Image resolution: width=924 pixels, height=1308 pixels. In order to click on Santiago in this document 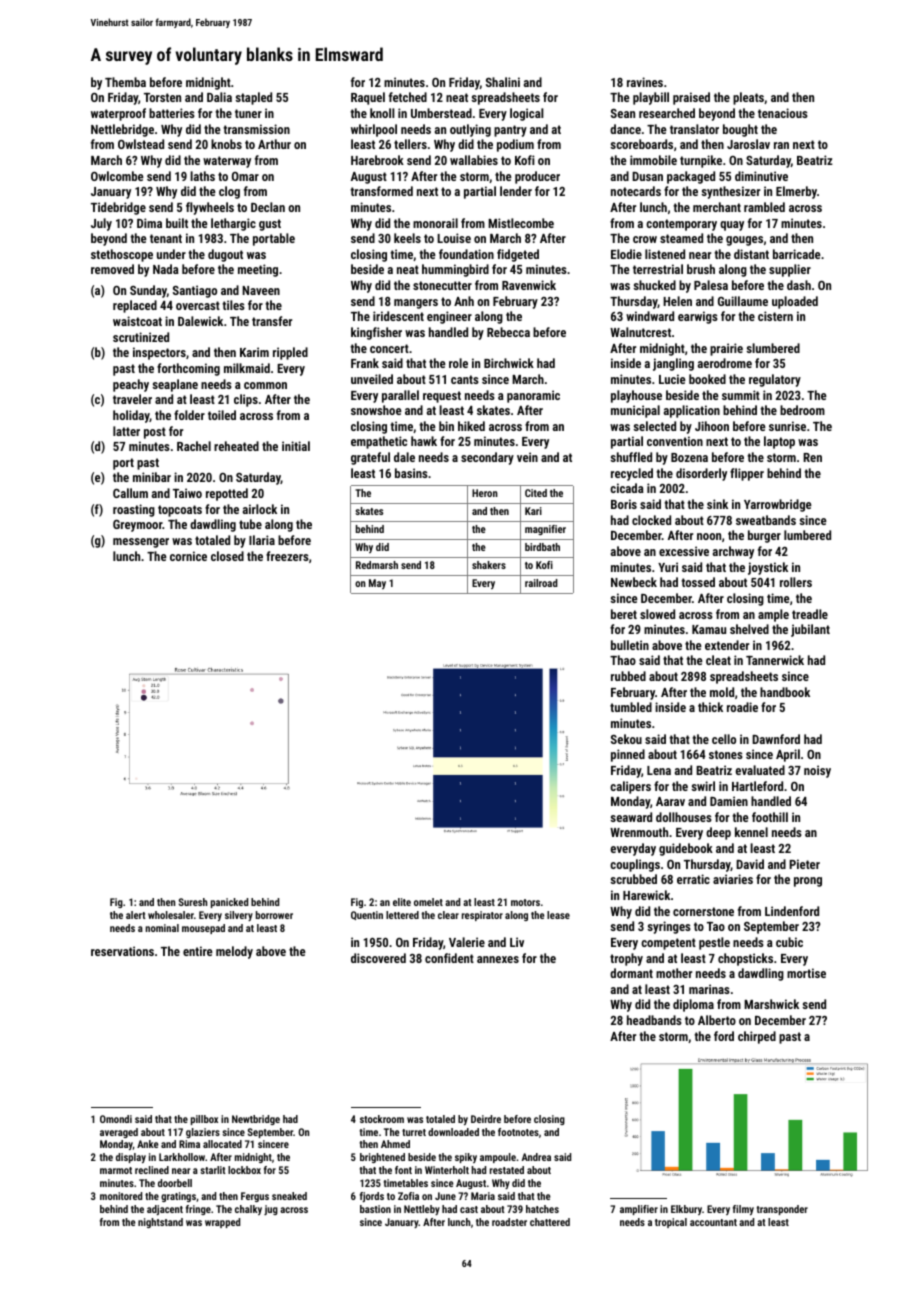, I will do `click(195, 291)`.
